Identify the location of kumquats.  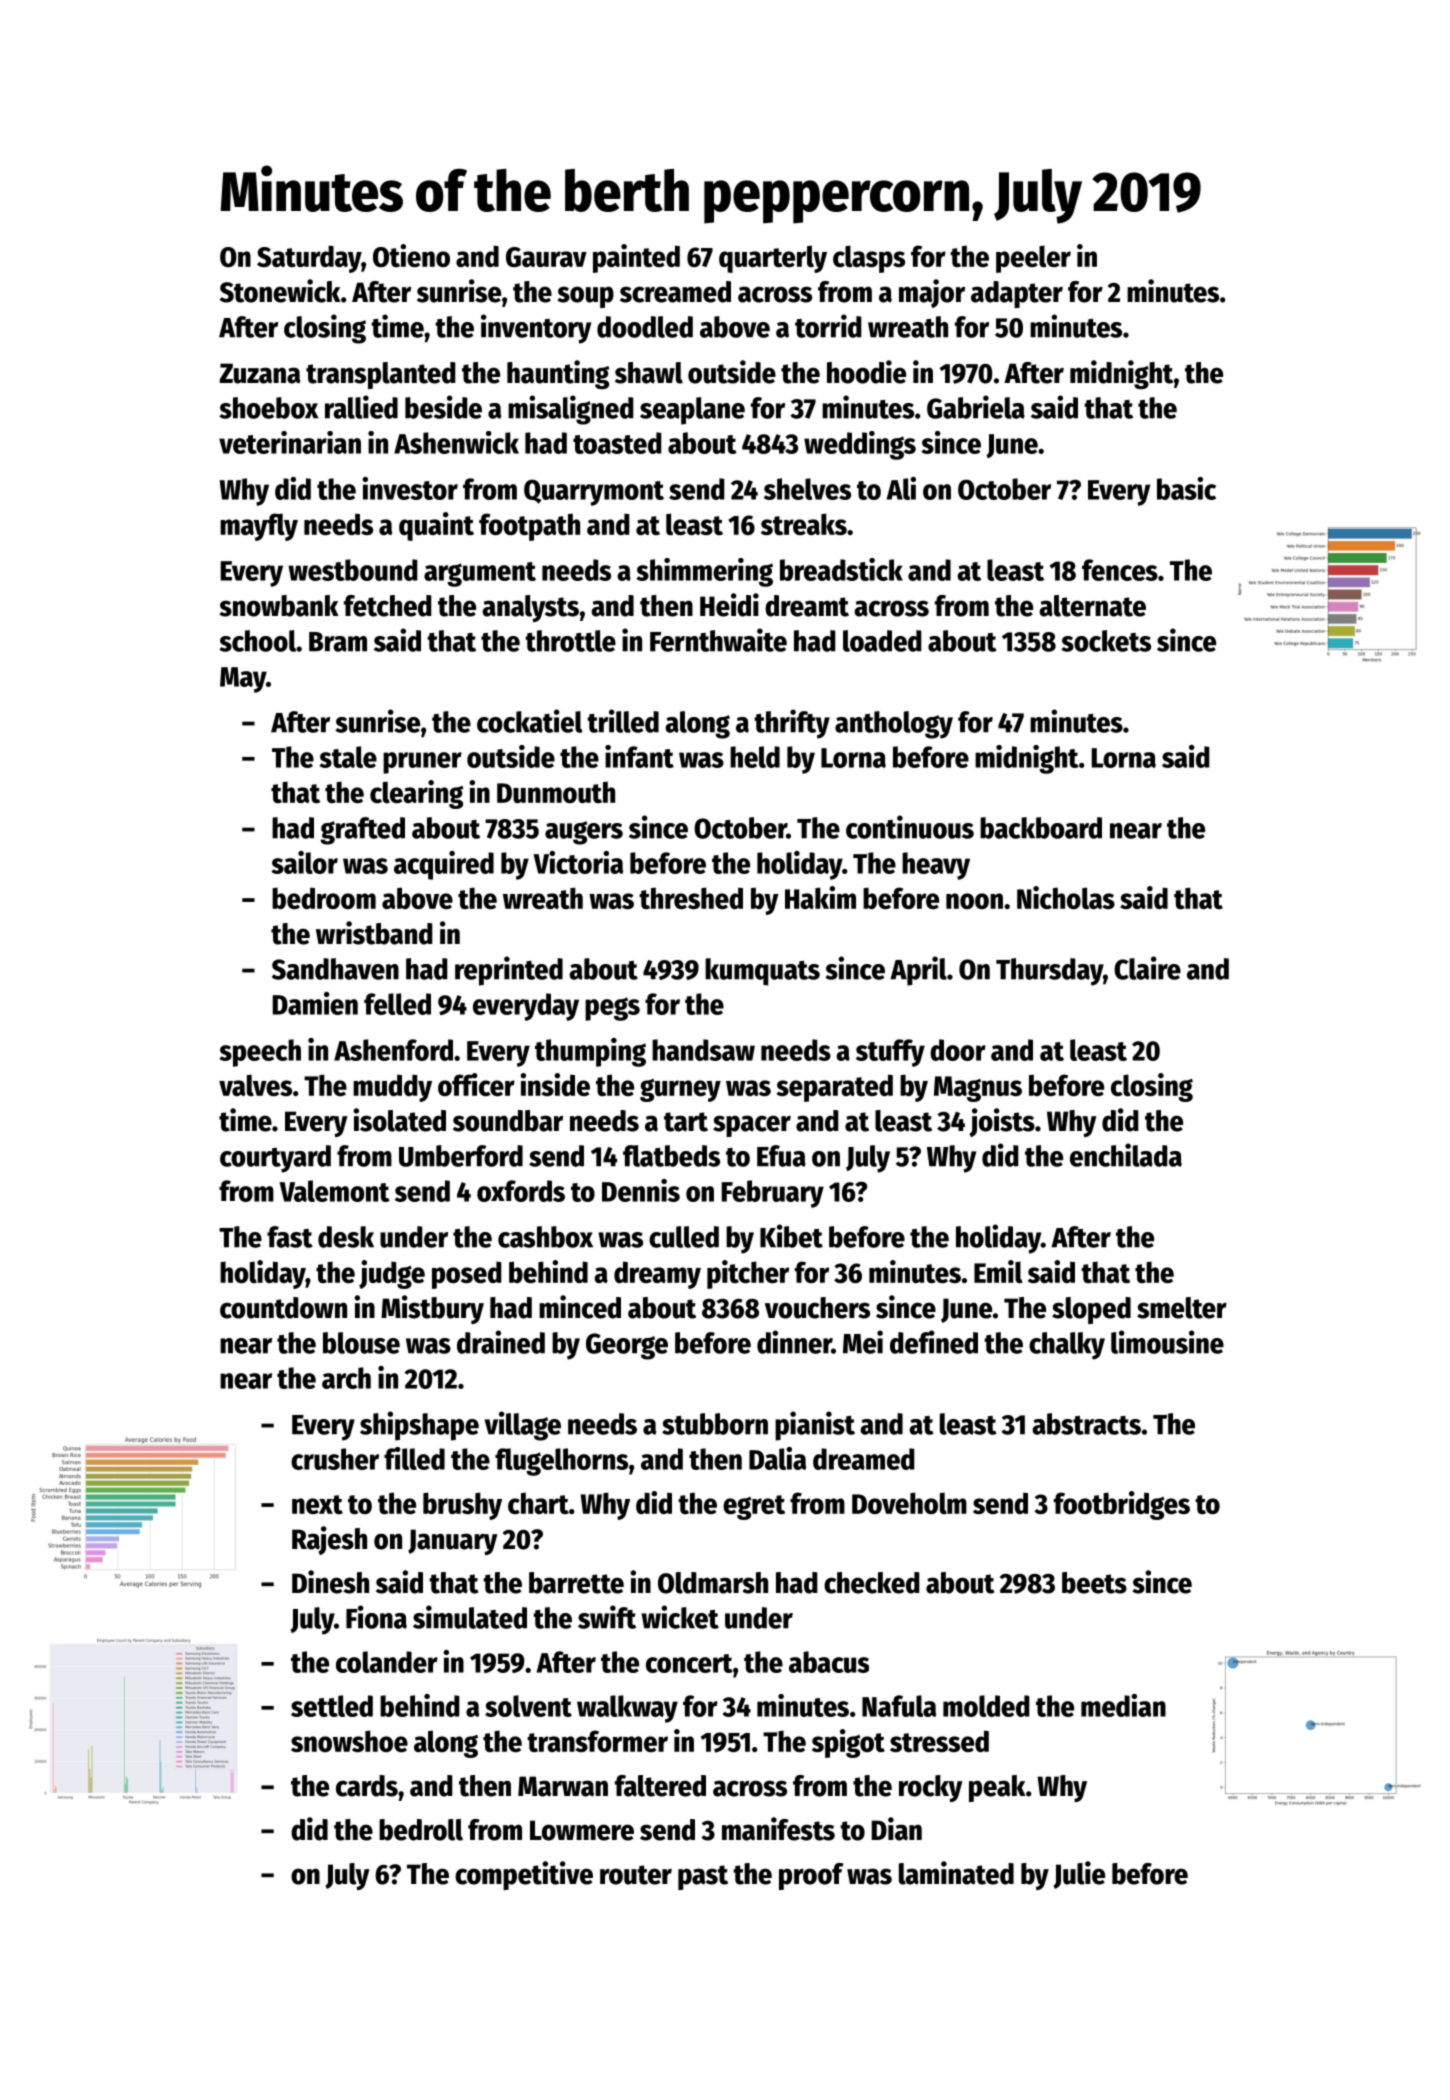
(762, 972).
